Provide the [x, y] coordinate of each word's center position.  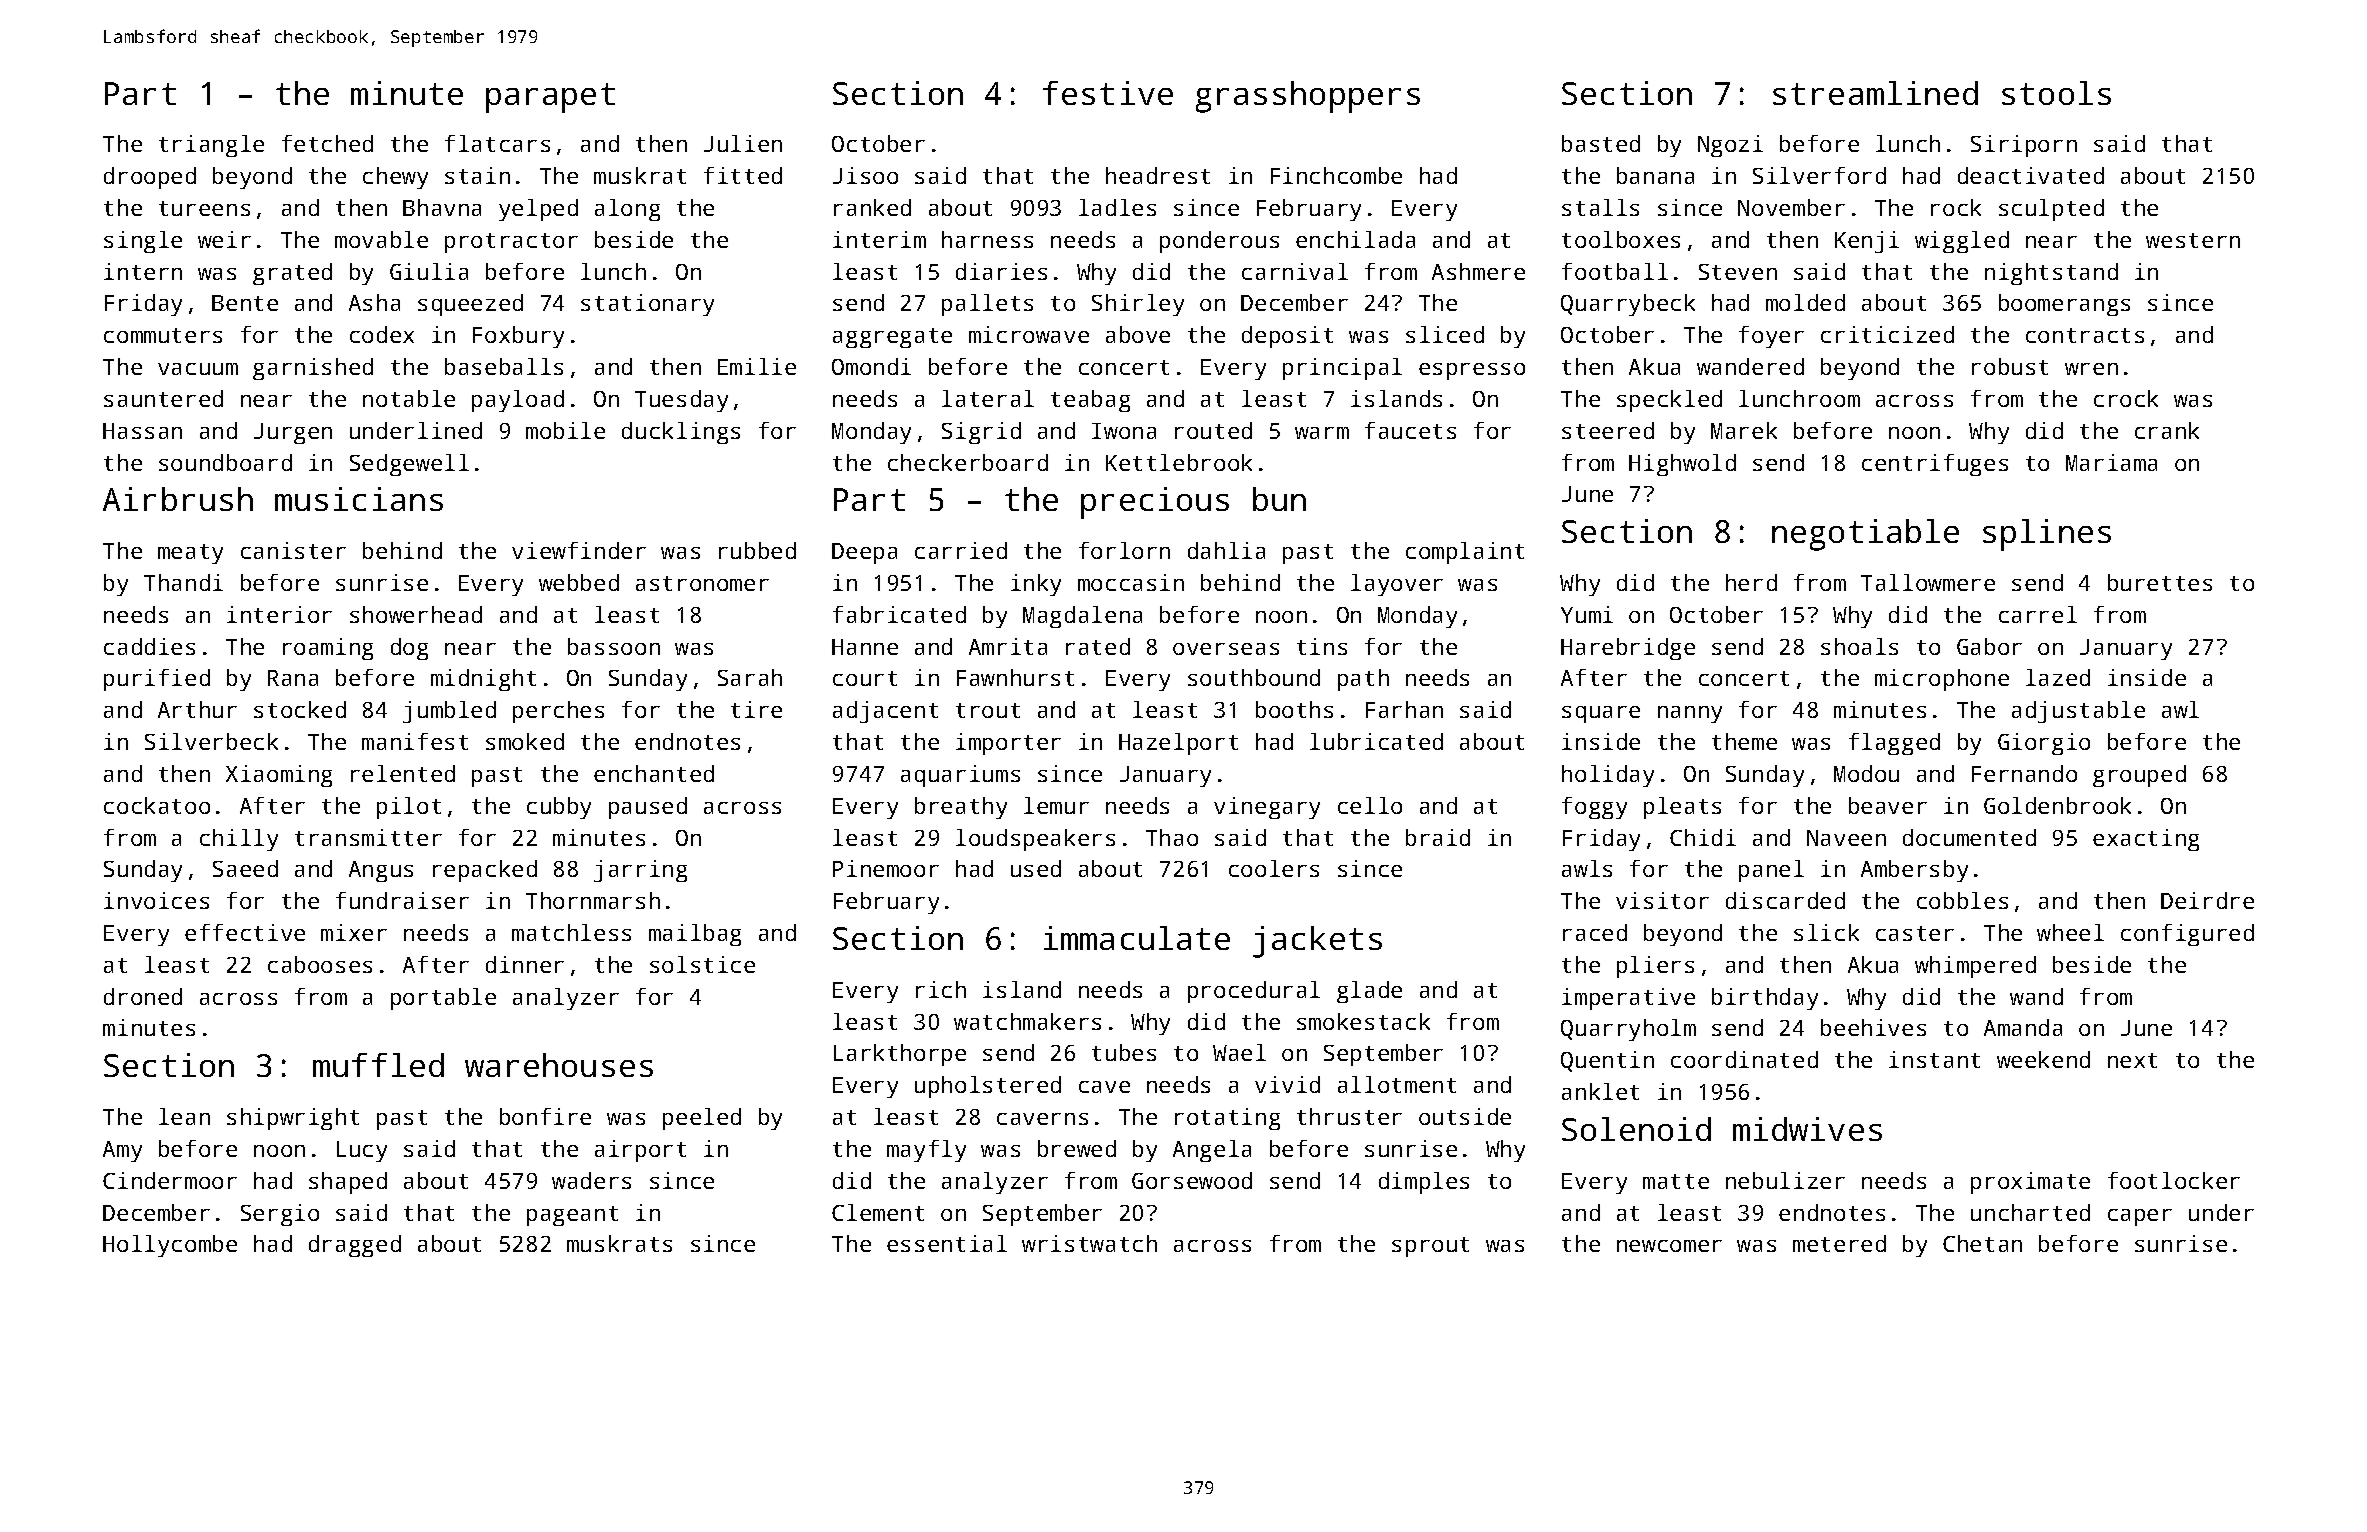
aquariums [960, 776]
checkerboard [968, 462]
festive [1108, 93]
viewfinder [579, 550]
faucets [1410, 430]
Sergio [280, 1215]
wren [2091, 369]
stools [2056, 93]
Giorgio [2044, 744]
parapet [550, 98]
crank [2167, 430]
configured [2187, 935]
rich [941, 989]
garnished [313, 369]
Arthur [197, 709]
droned [143, 996]
